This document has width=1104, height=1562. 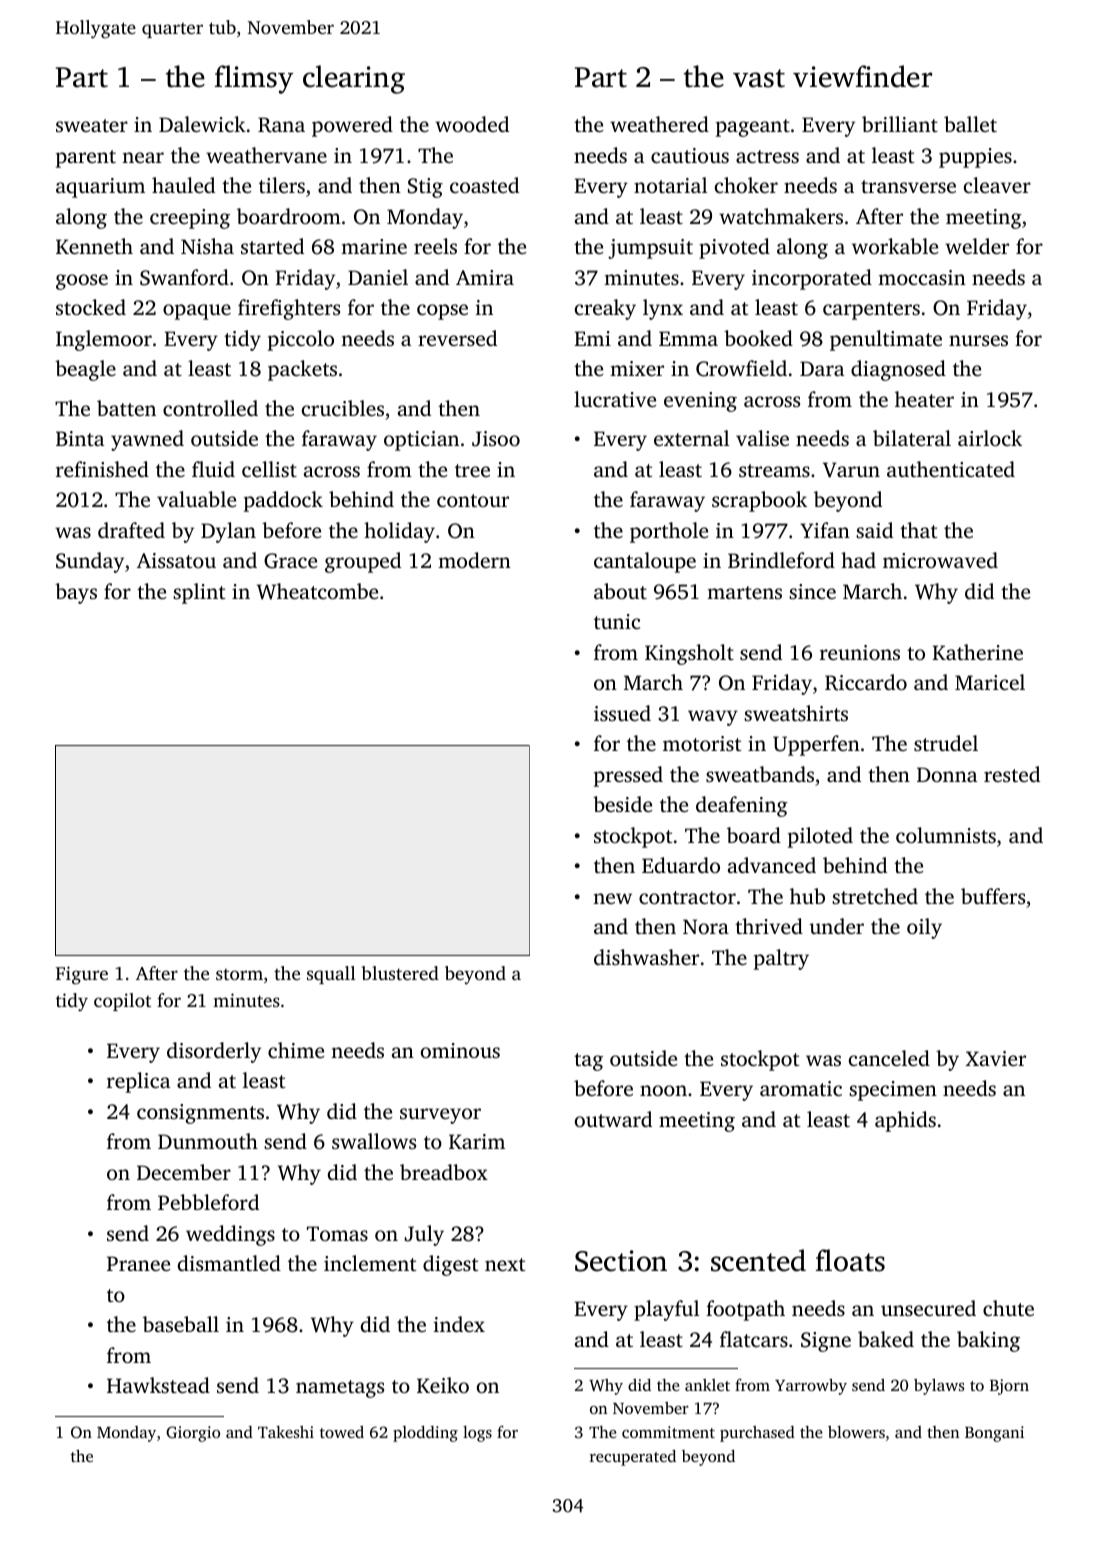 I want to click on martens, so click(x=744, y=592).
